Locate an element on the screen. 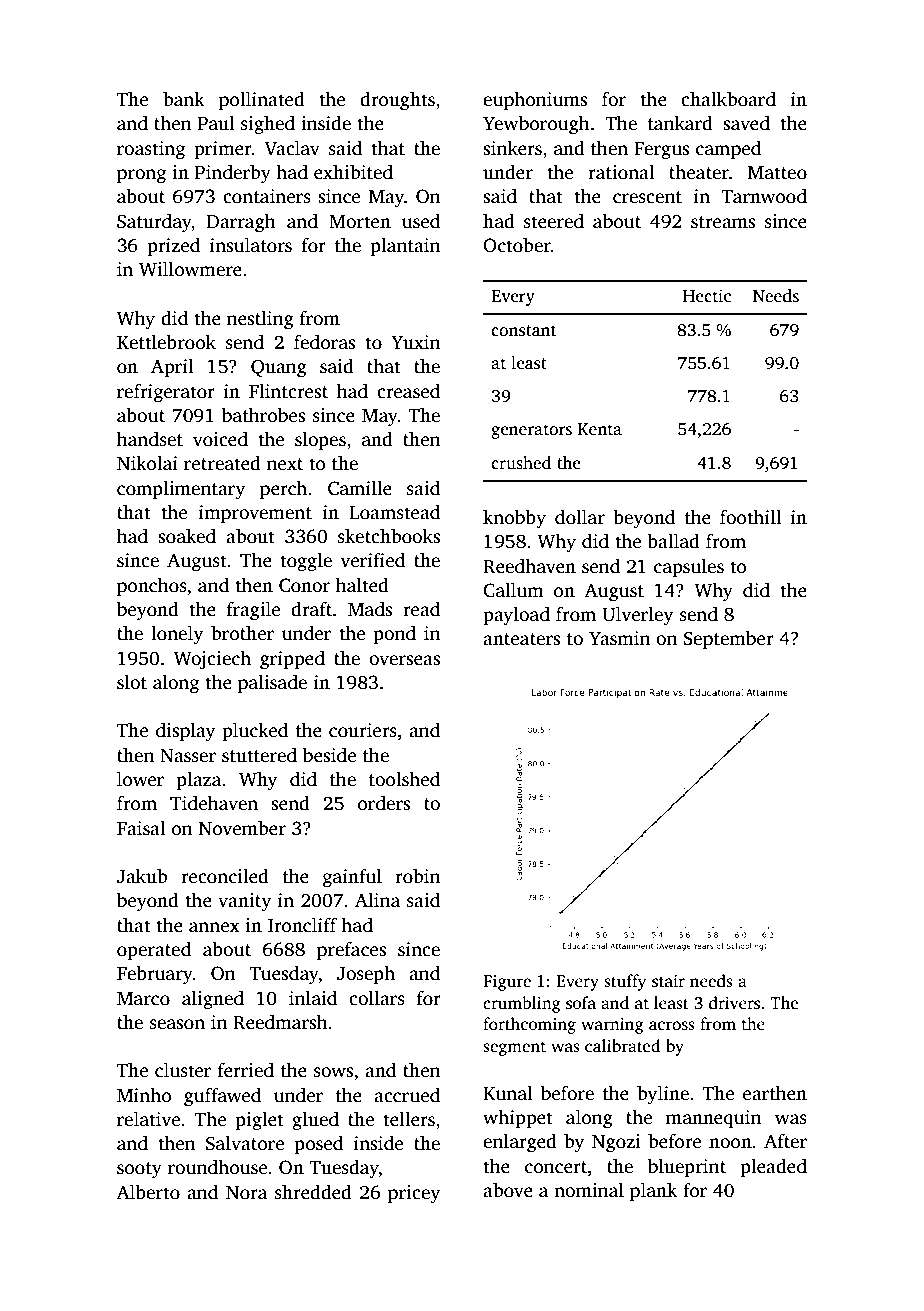 This screenshot has width=924, height=1311. Quang is located at coordinates (279, 369).
